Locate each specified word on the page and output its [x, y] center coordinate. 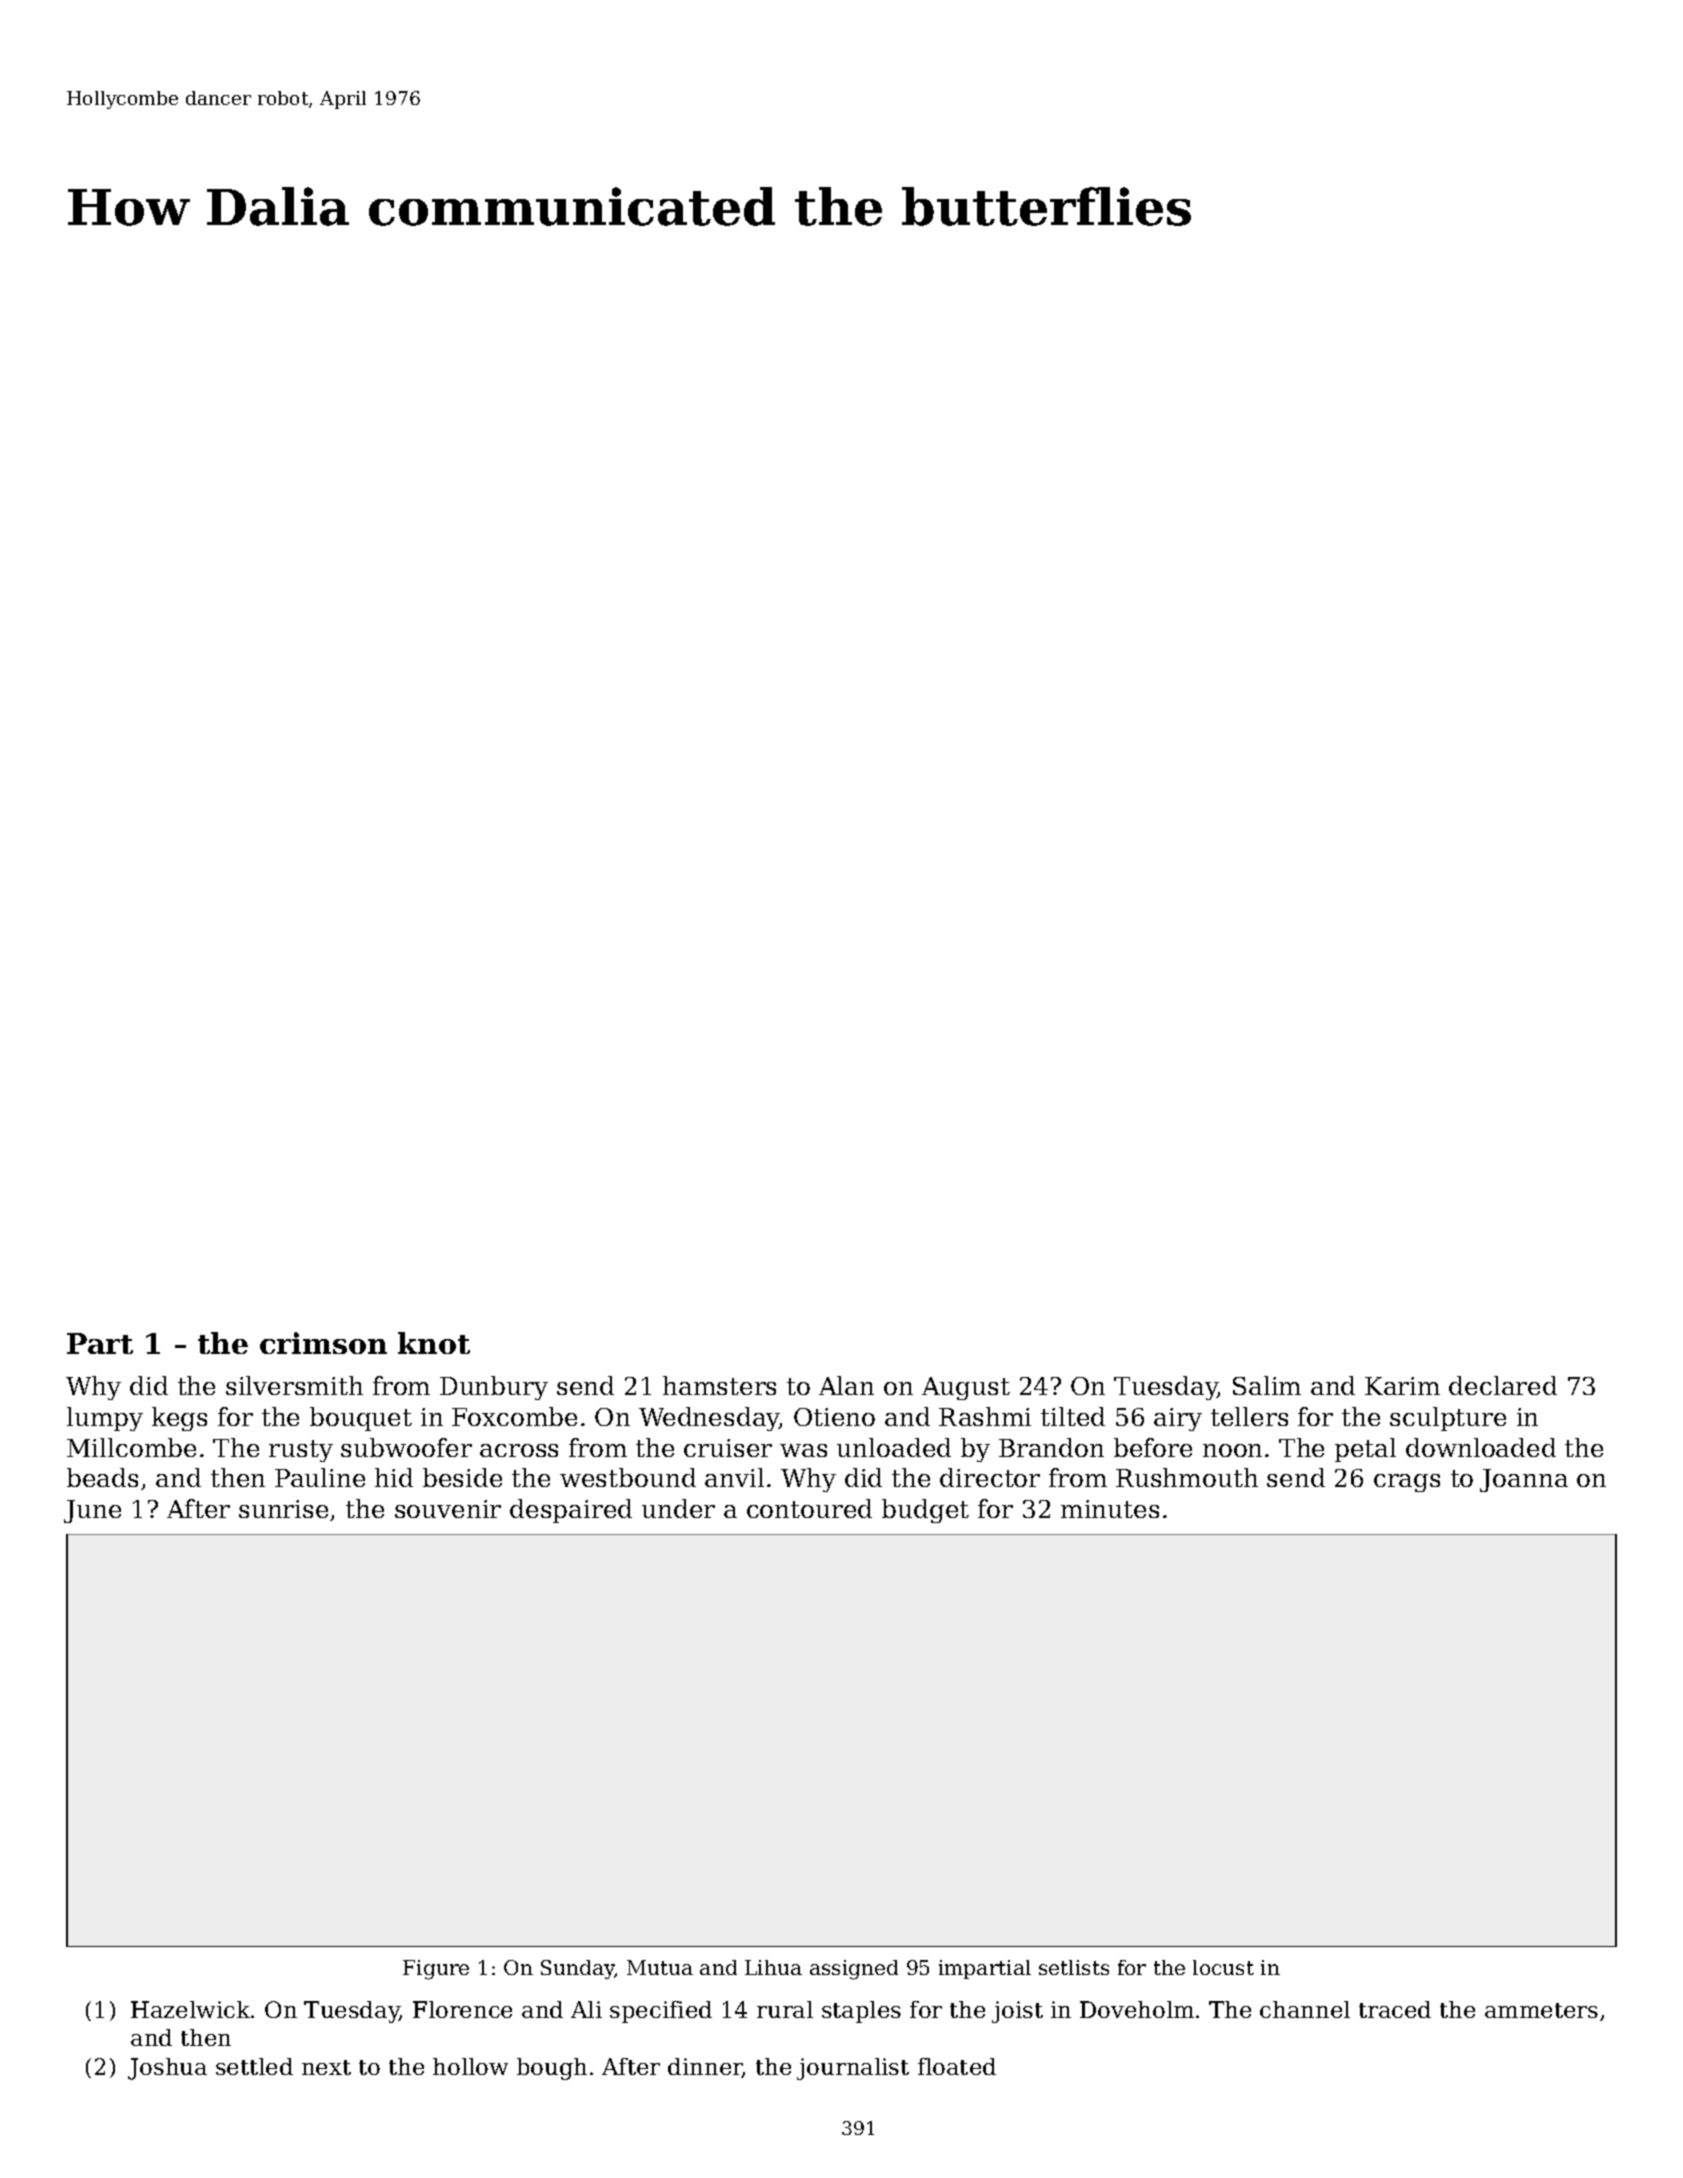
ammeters [1541, 2010]
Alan [846, 1385]
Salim [1267, 1385]
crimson [323, 1343]
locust [1223, 1967]
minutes [1110, 1509]
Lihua [773, 1967]
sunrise [283, 1509]
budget [925, 1511]
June [92, 1511]
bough [552, 2069]
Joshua [167, 2069]
